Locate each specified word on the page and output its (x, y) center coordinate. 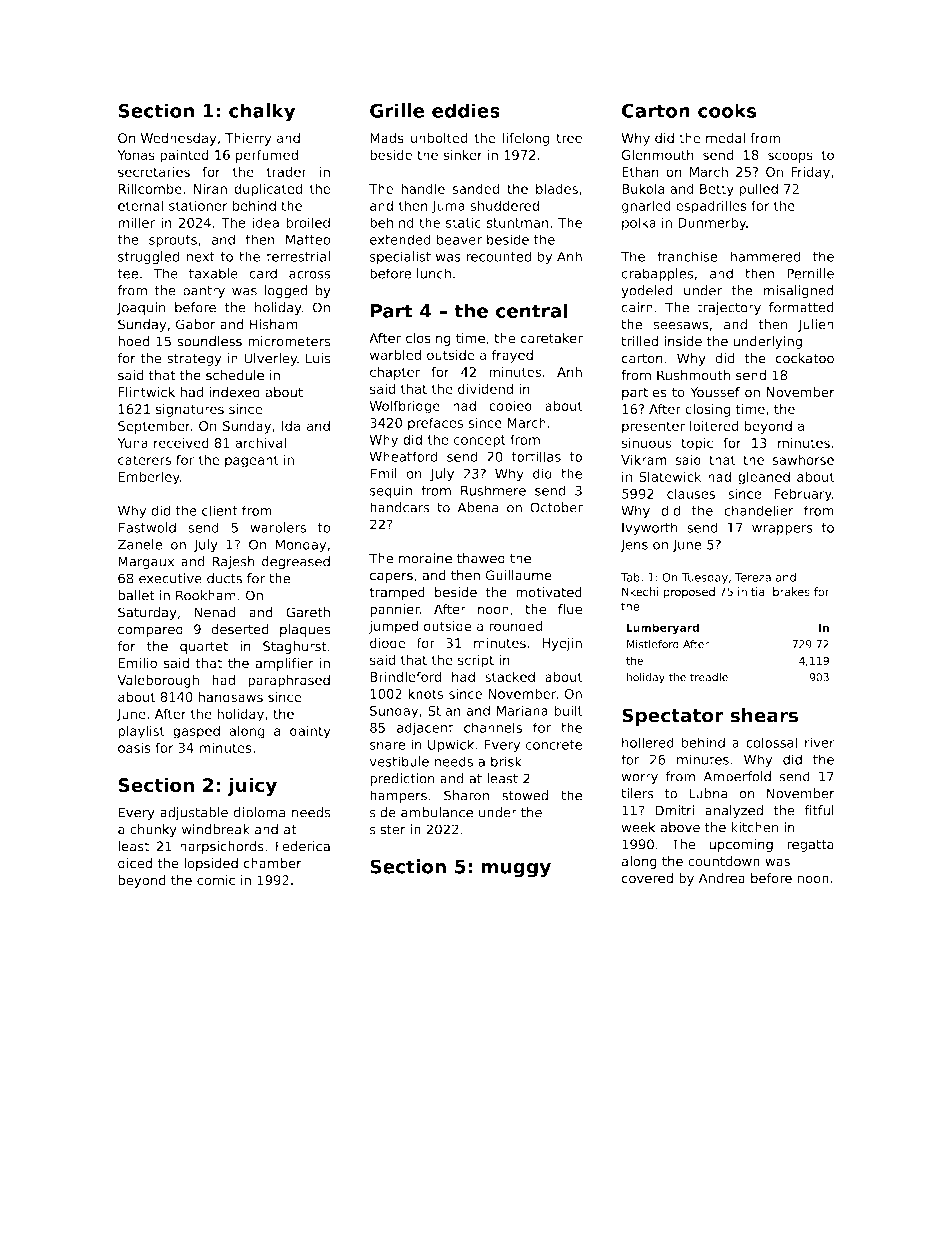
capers (391, 577)
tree (569, 138)
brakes (791, 591)
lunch (434, 273)
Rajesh (233, 562)
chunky (153, 830)
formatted (801, 307)
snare (388, 746)
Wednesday (178, 139)
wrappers (782, 530)
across (310, 275)
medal (725, 137)
